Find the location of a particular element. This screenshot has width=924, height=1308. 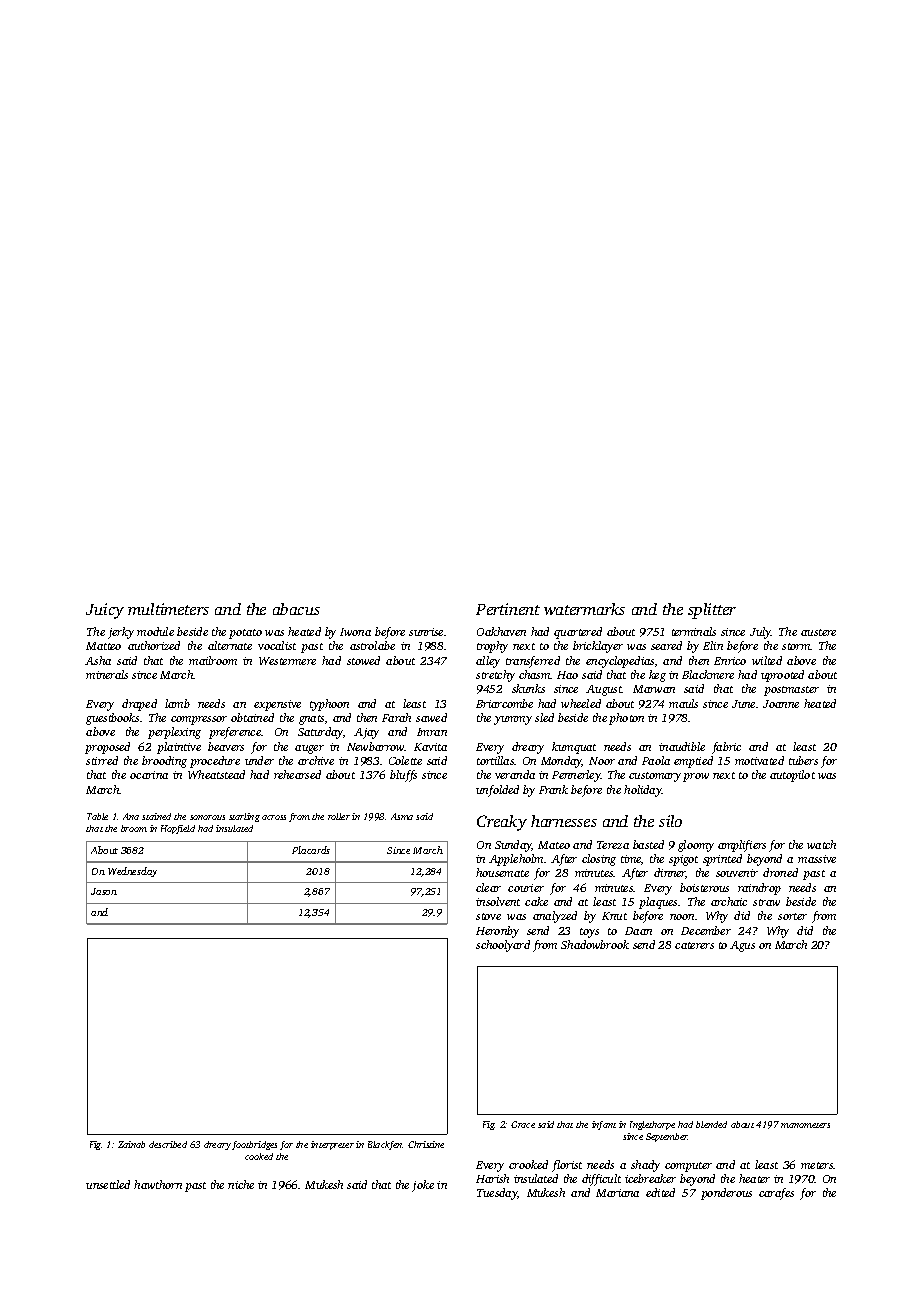

watermarks is located at coordinates (584, 609).
